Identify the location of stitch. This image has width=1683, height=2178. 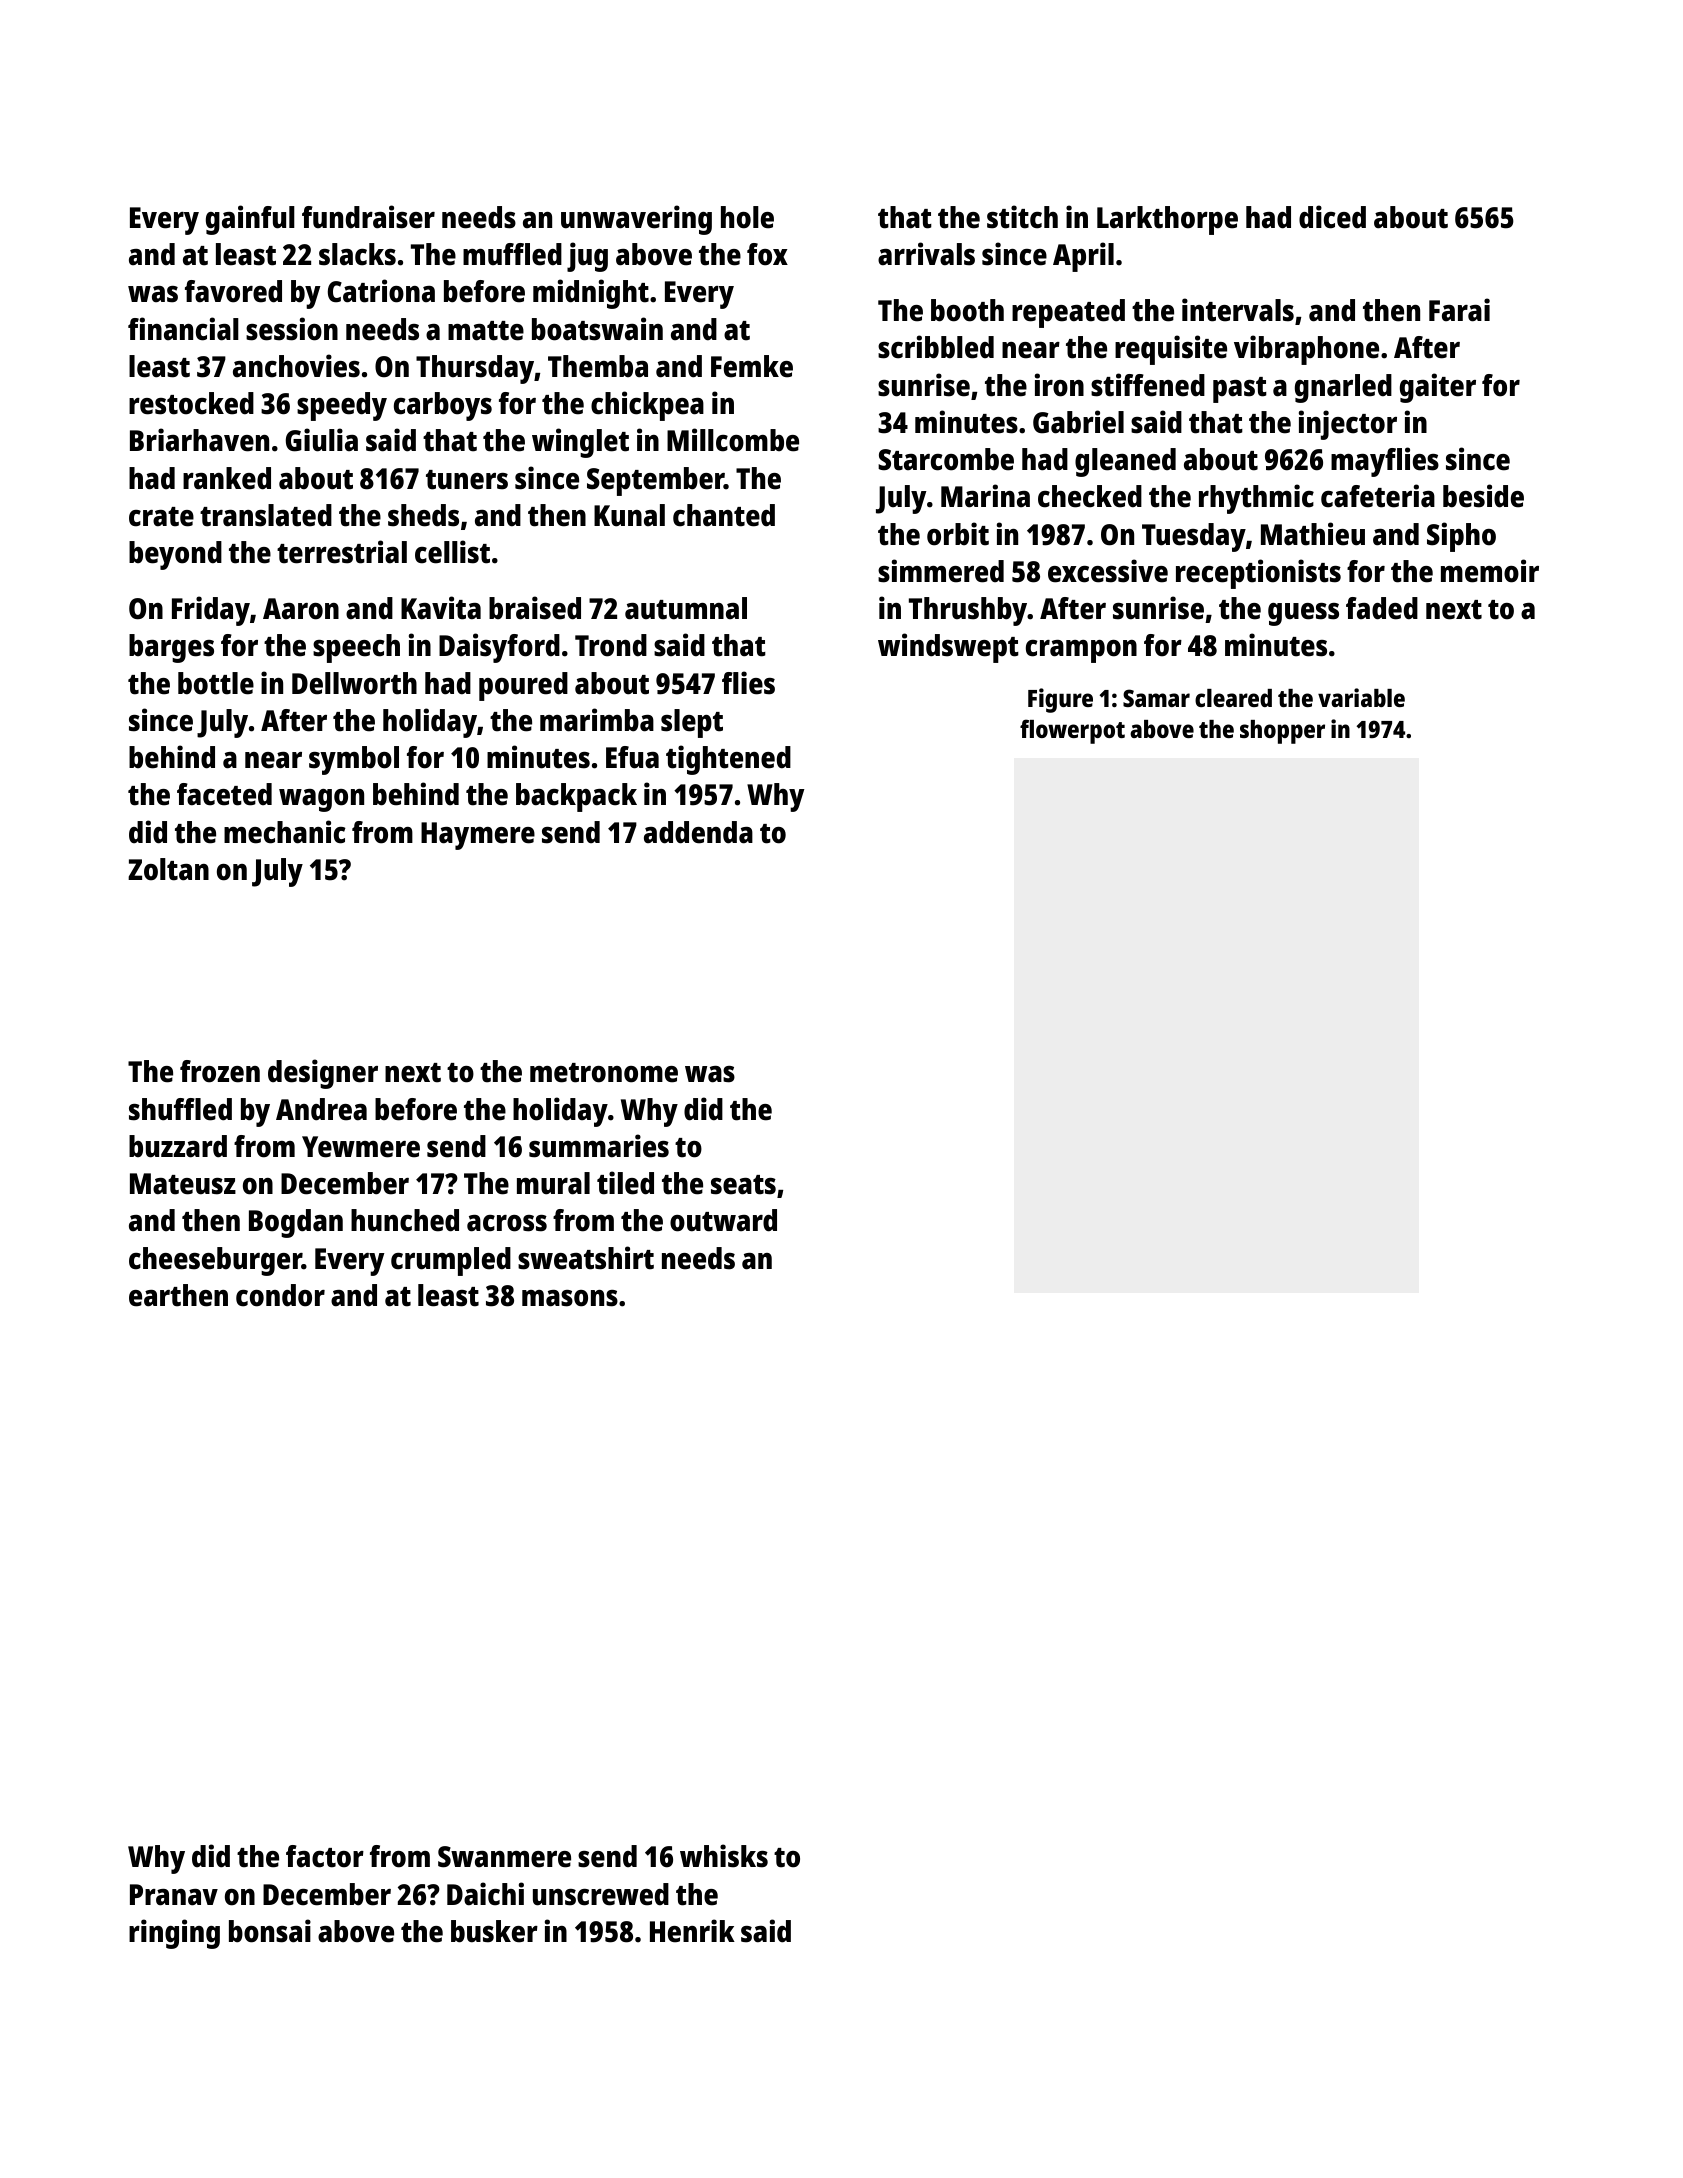
(1022, 217).
